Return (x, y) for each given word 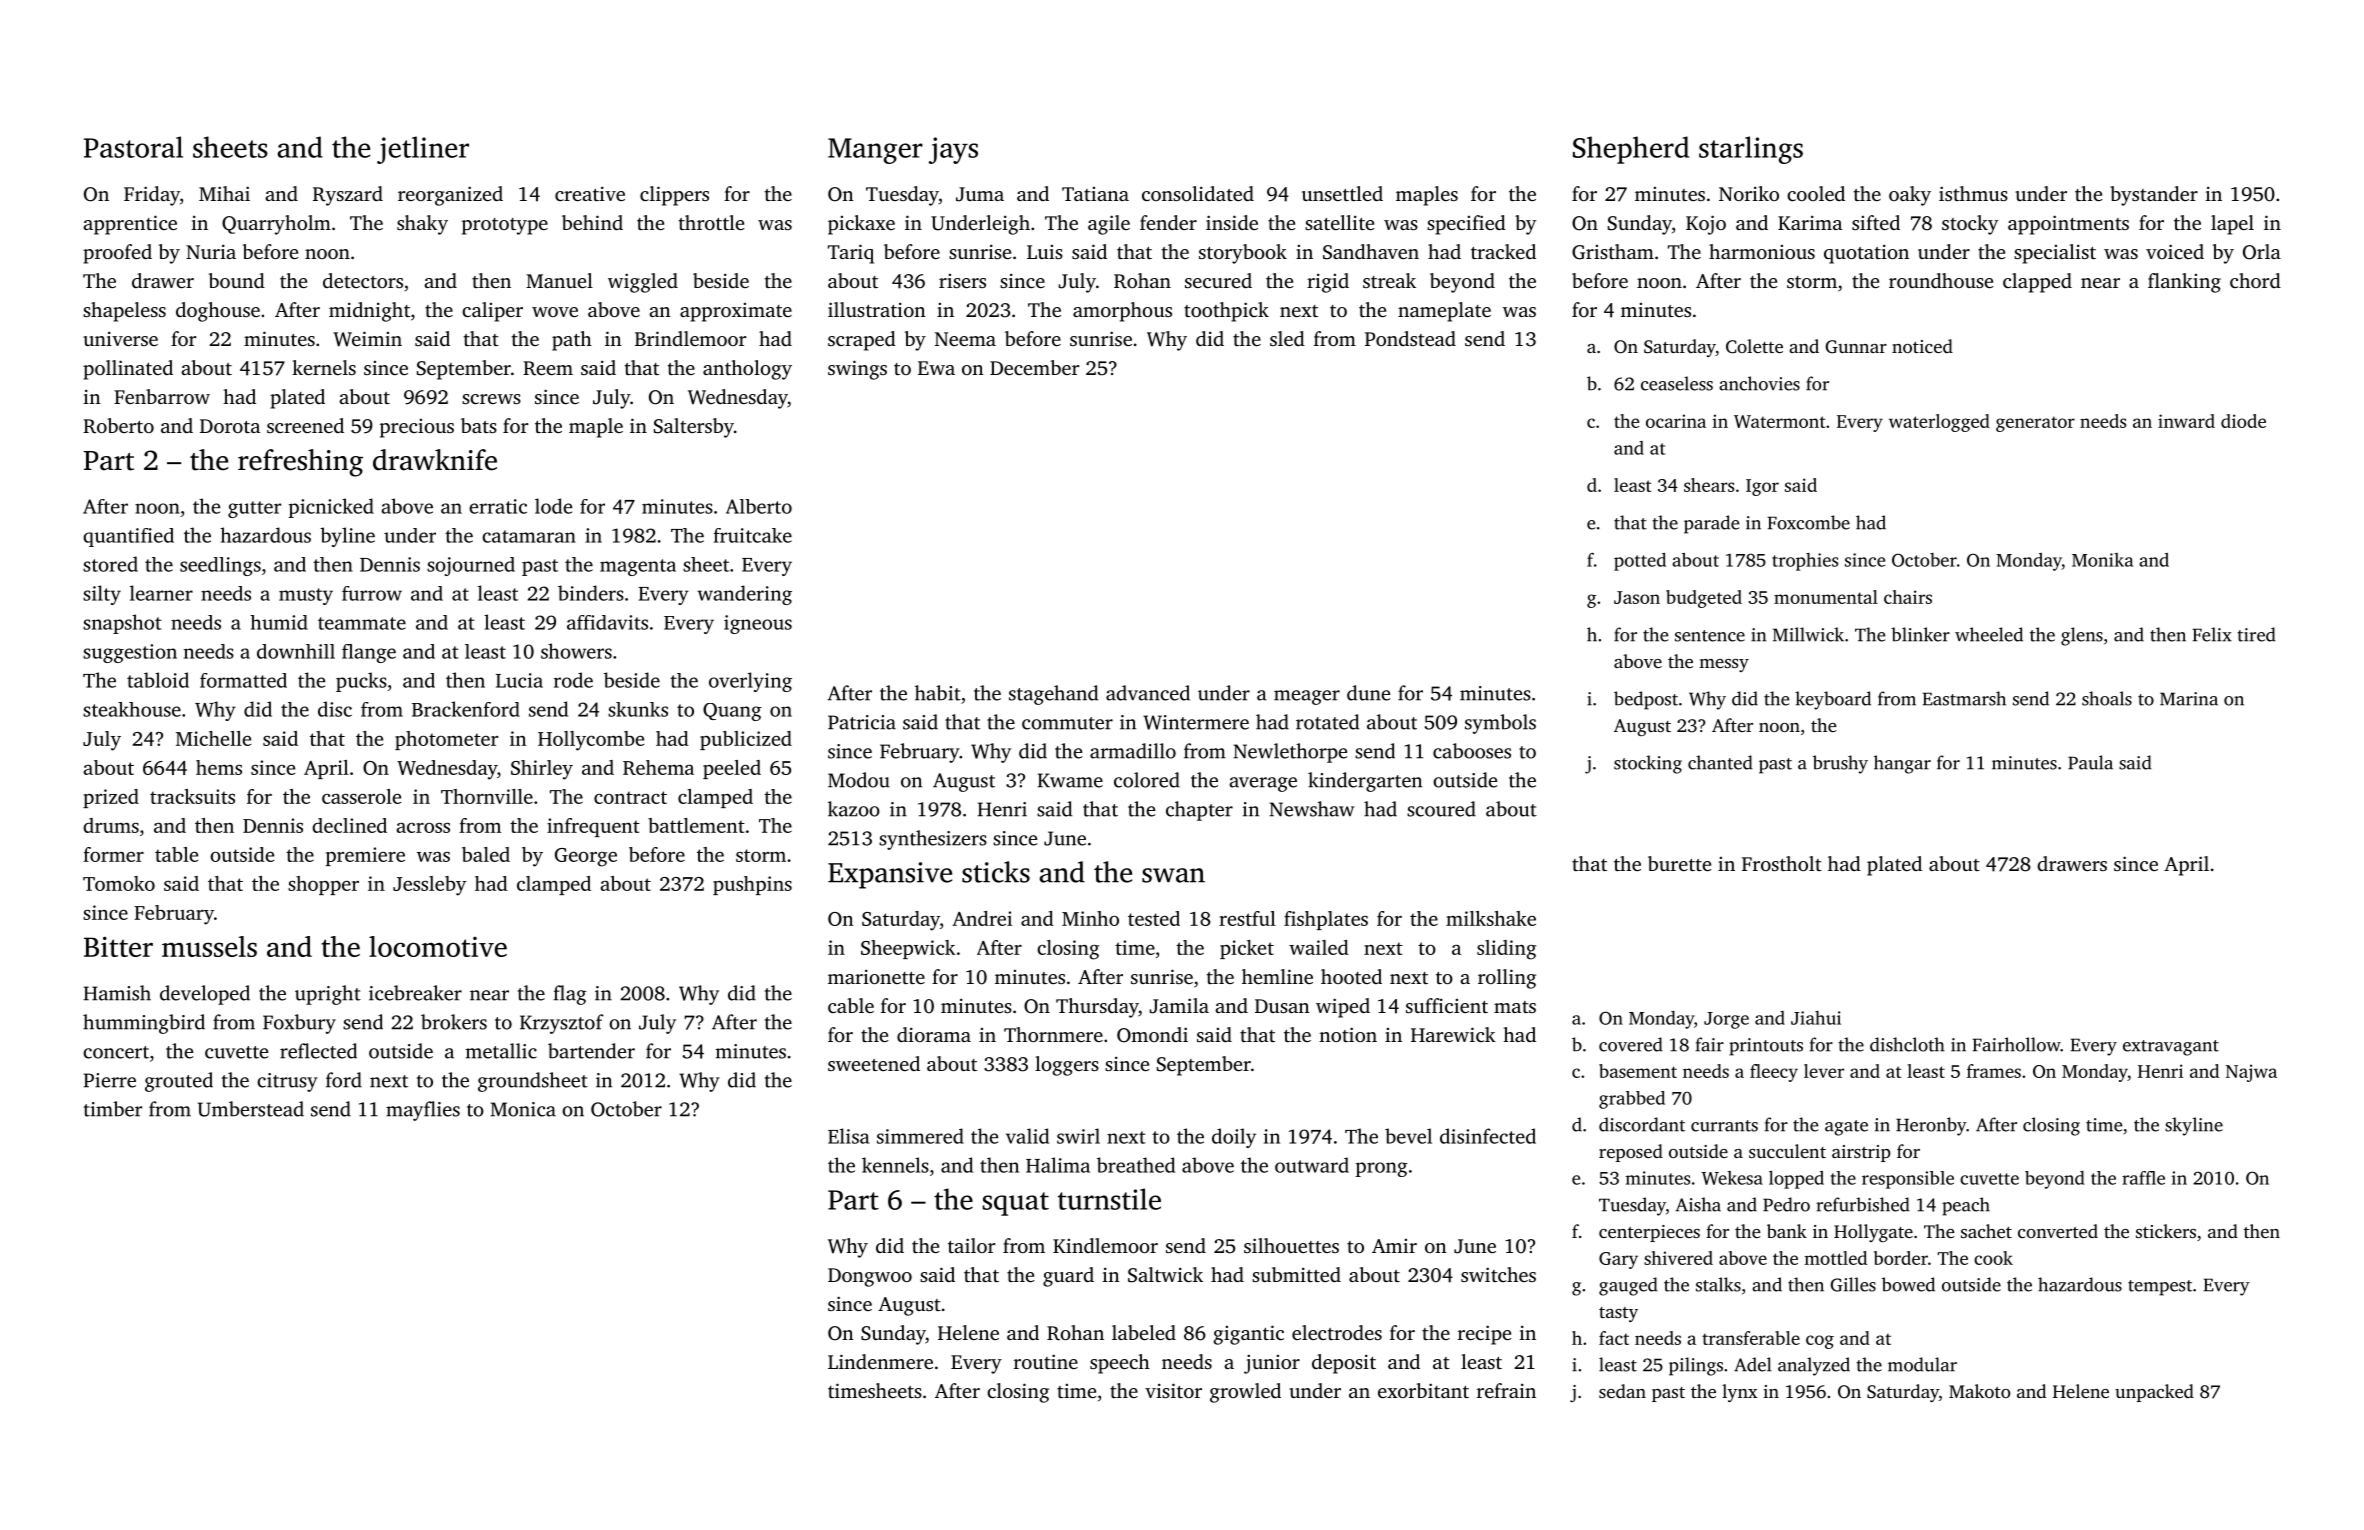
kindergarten (1365, 782)
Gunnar (1856, 347)
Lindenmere (880, 1361)
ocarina (1676, 421)
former (113, 854)
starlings (1751, 150)
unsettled (1342, 193)
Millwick (1808, 634)
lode (553, 506)
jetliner (423, 150)
